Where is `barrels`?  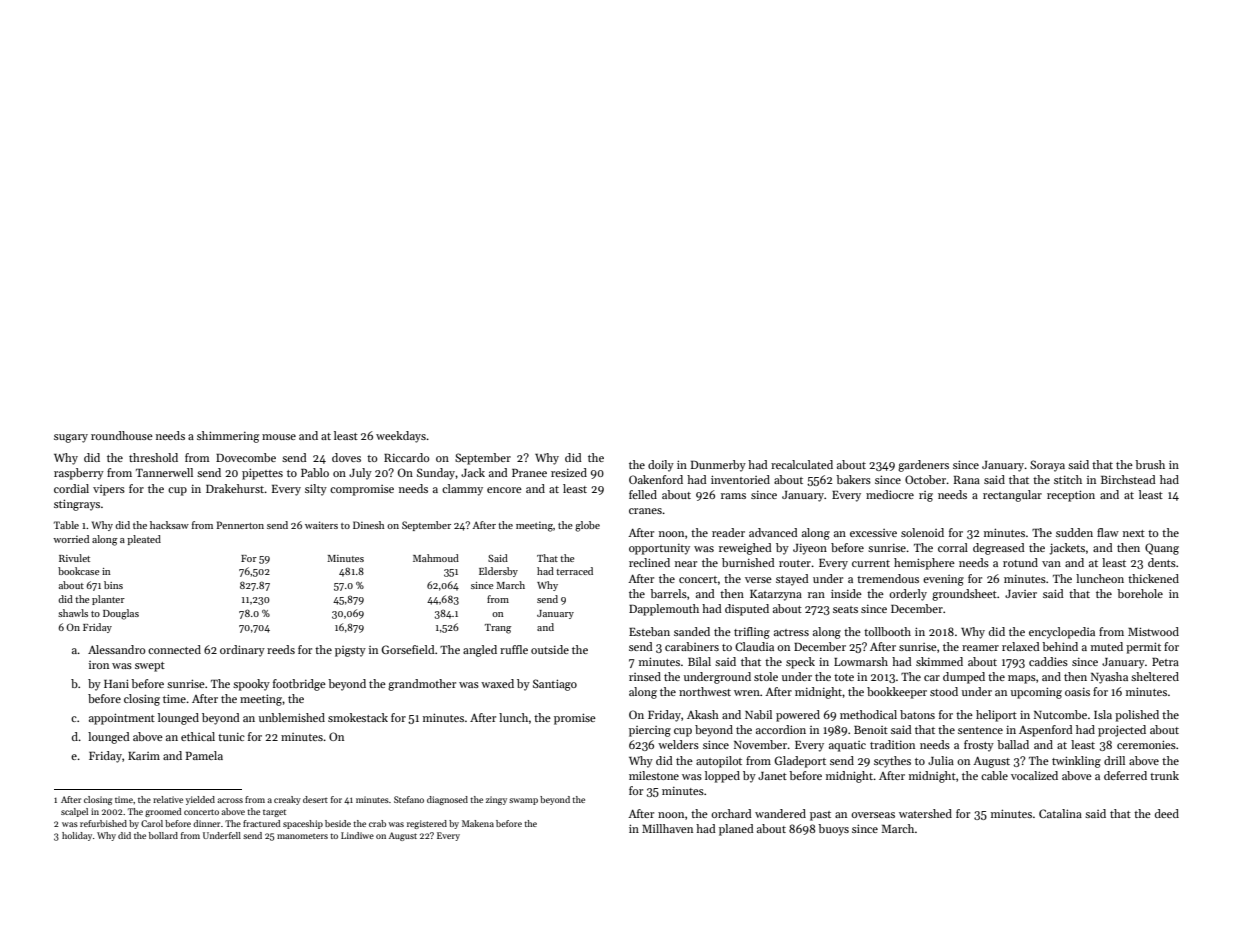
barrels is located at coordinates (668, 593).
